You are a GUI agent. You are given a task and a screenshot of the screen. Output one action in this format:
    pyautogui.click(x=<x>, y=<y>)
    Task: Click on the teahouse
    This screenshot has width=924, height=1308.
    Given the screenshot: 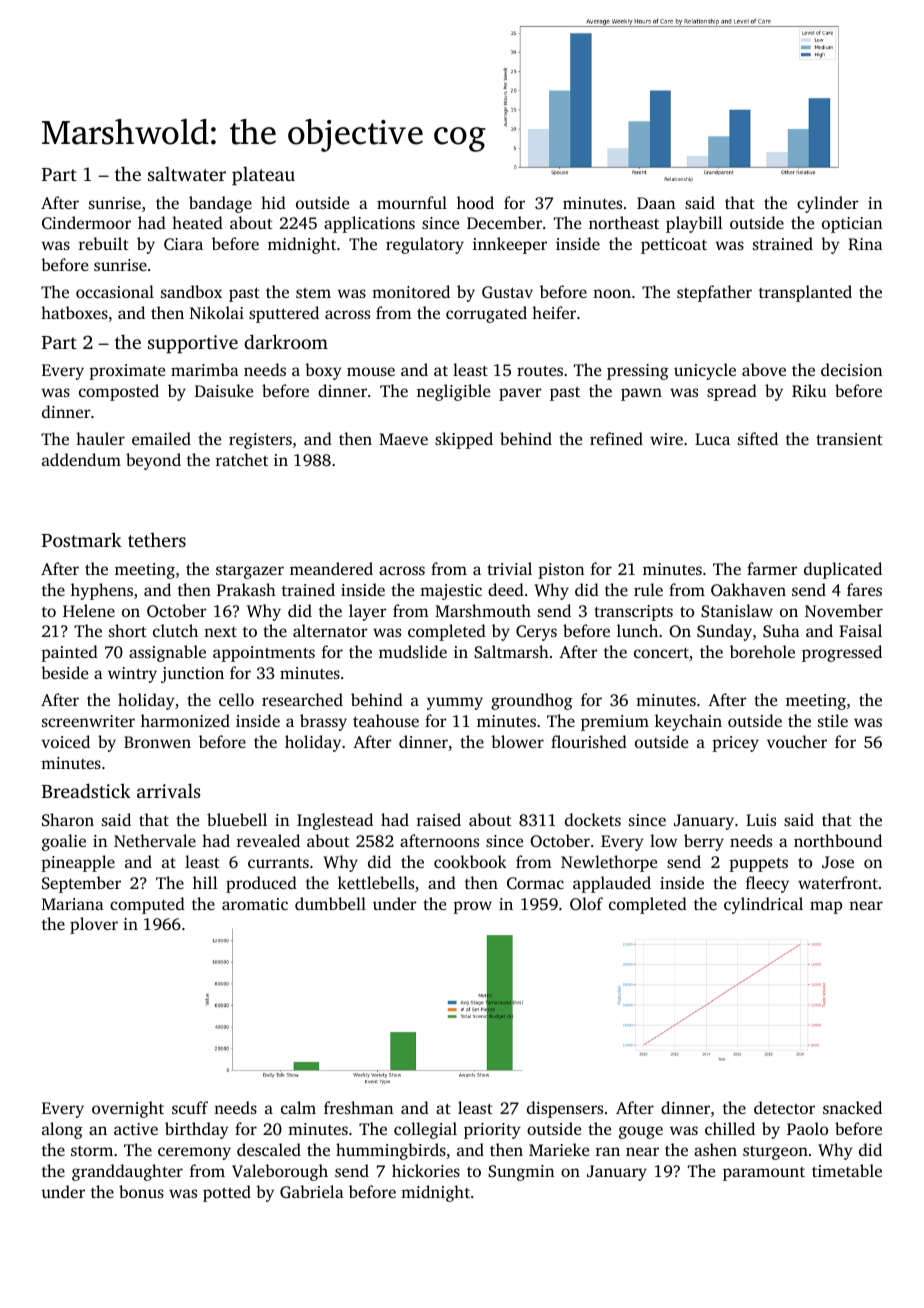 What is the action you would take?
    pyautogui.click(x=386, y=720)
